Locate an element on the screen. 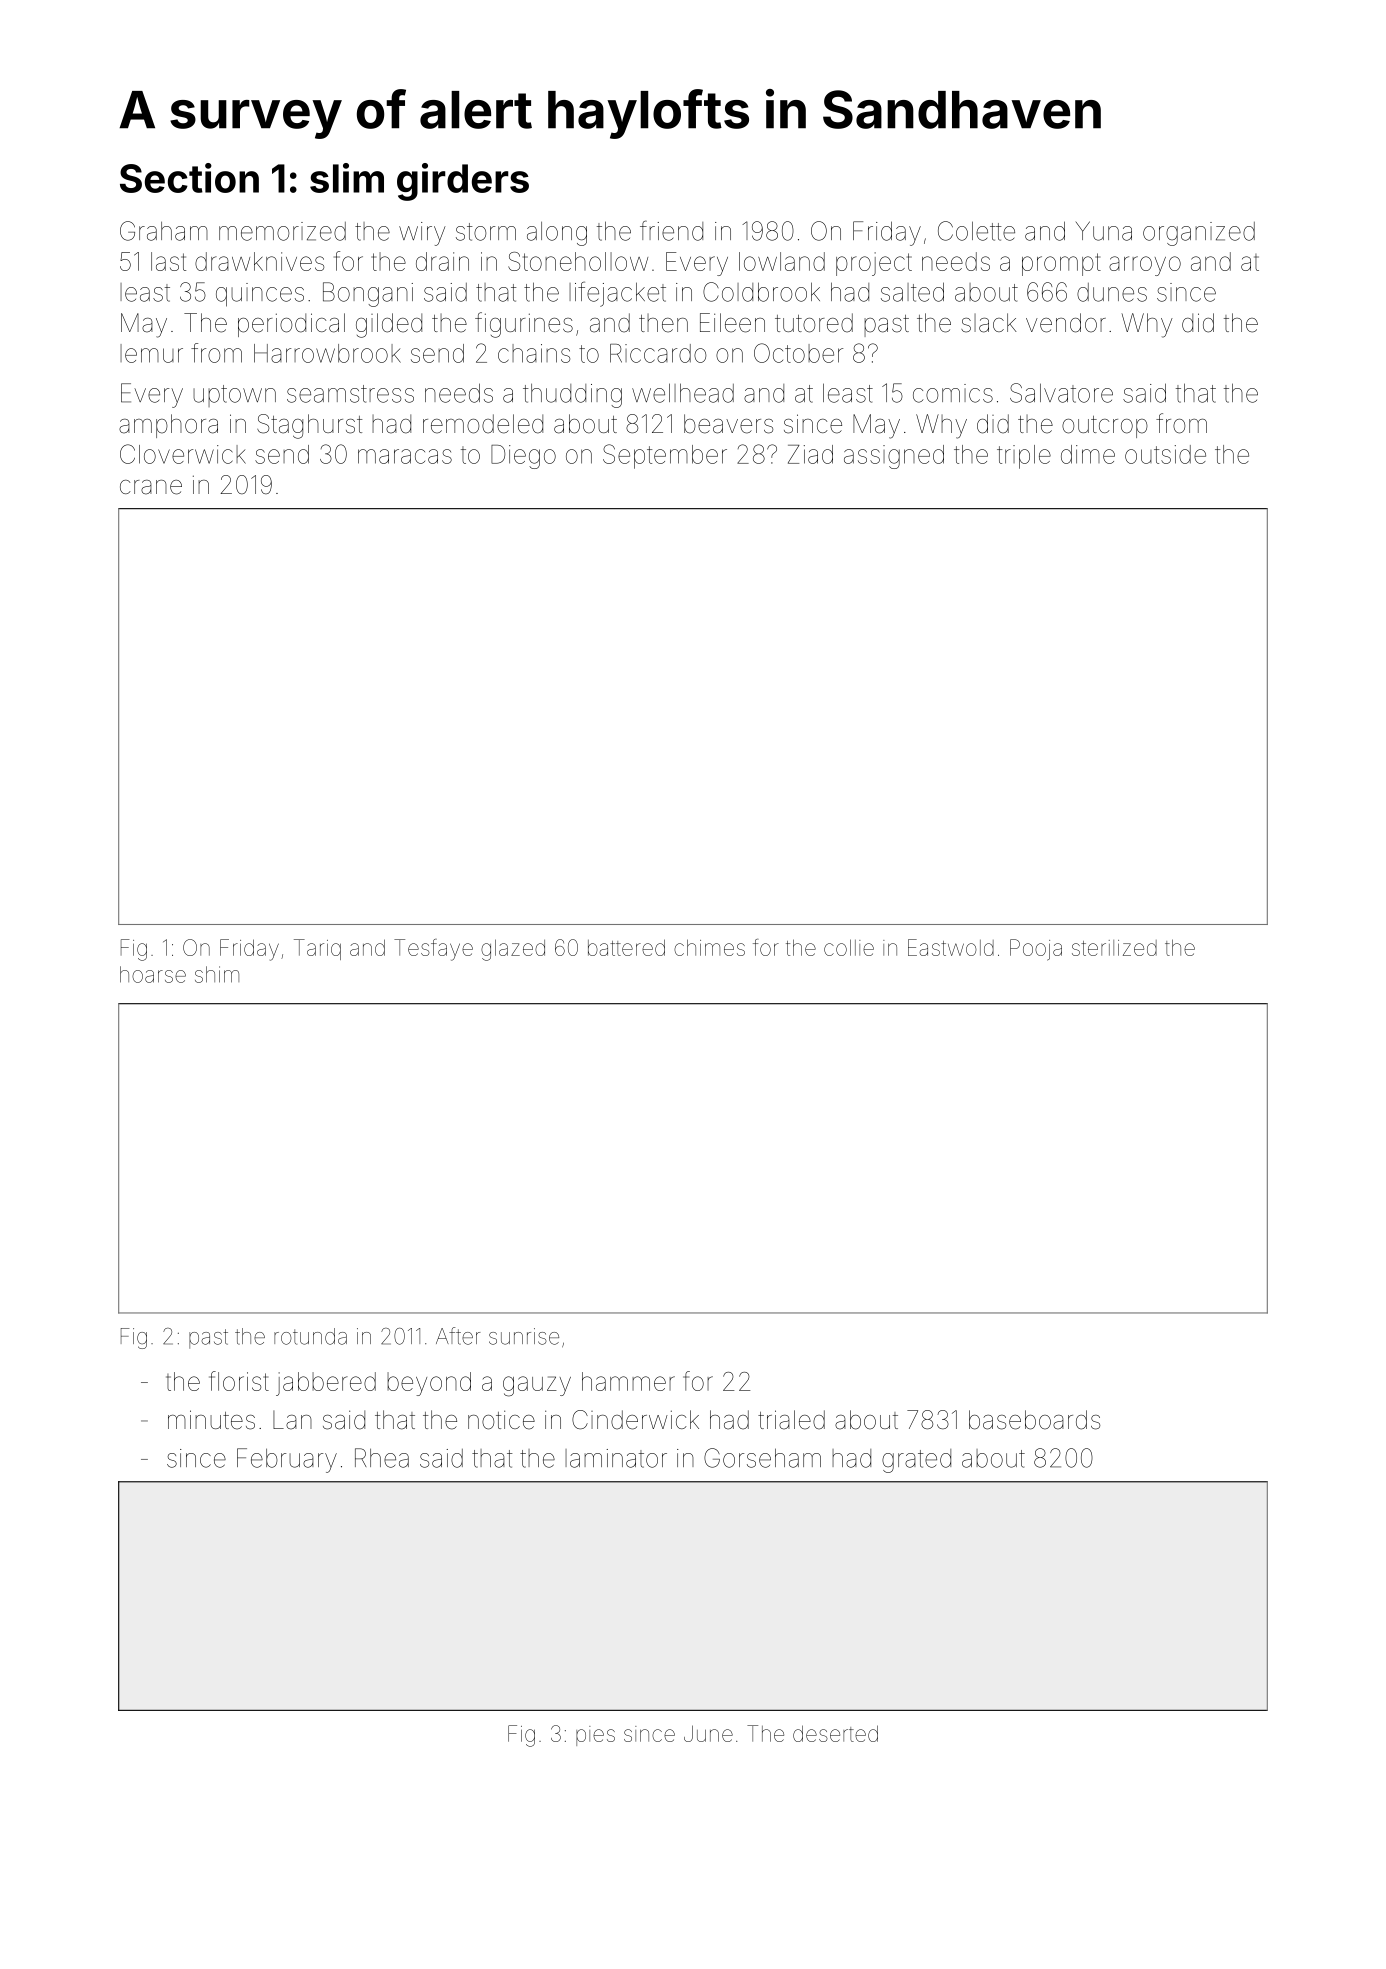 This screenshot has height=1969, width=1386. gilded is located at coordinates (389, 325).
